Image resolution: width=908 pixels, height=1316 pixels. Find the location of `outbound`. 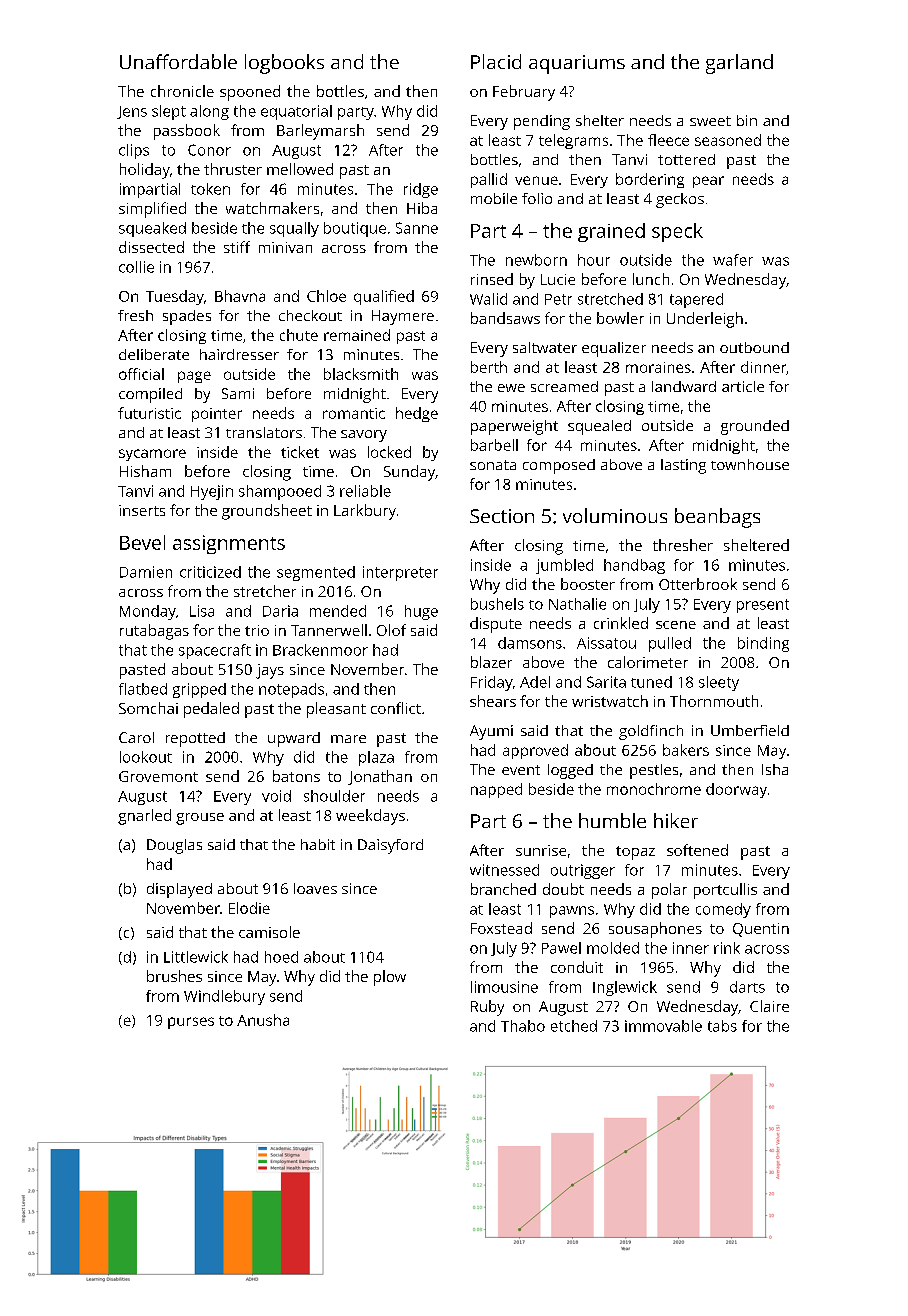

outbound is located at coordinates (754, 347).
